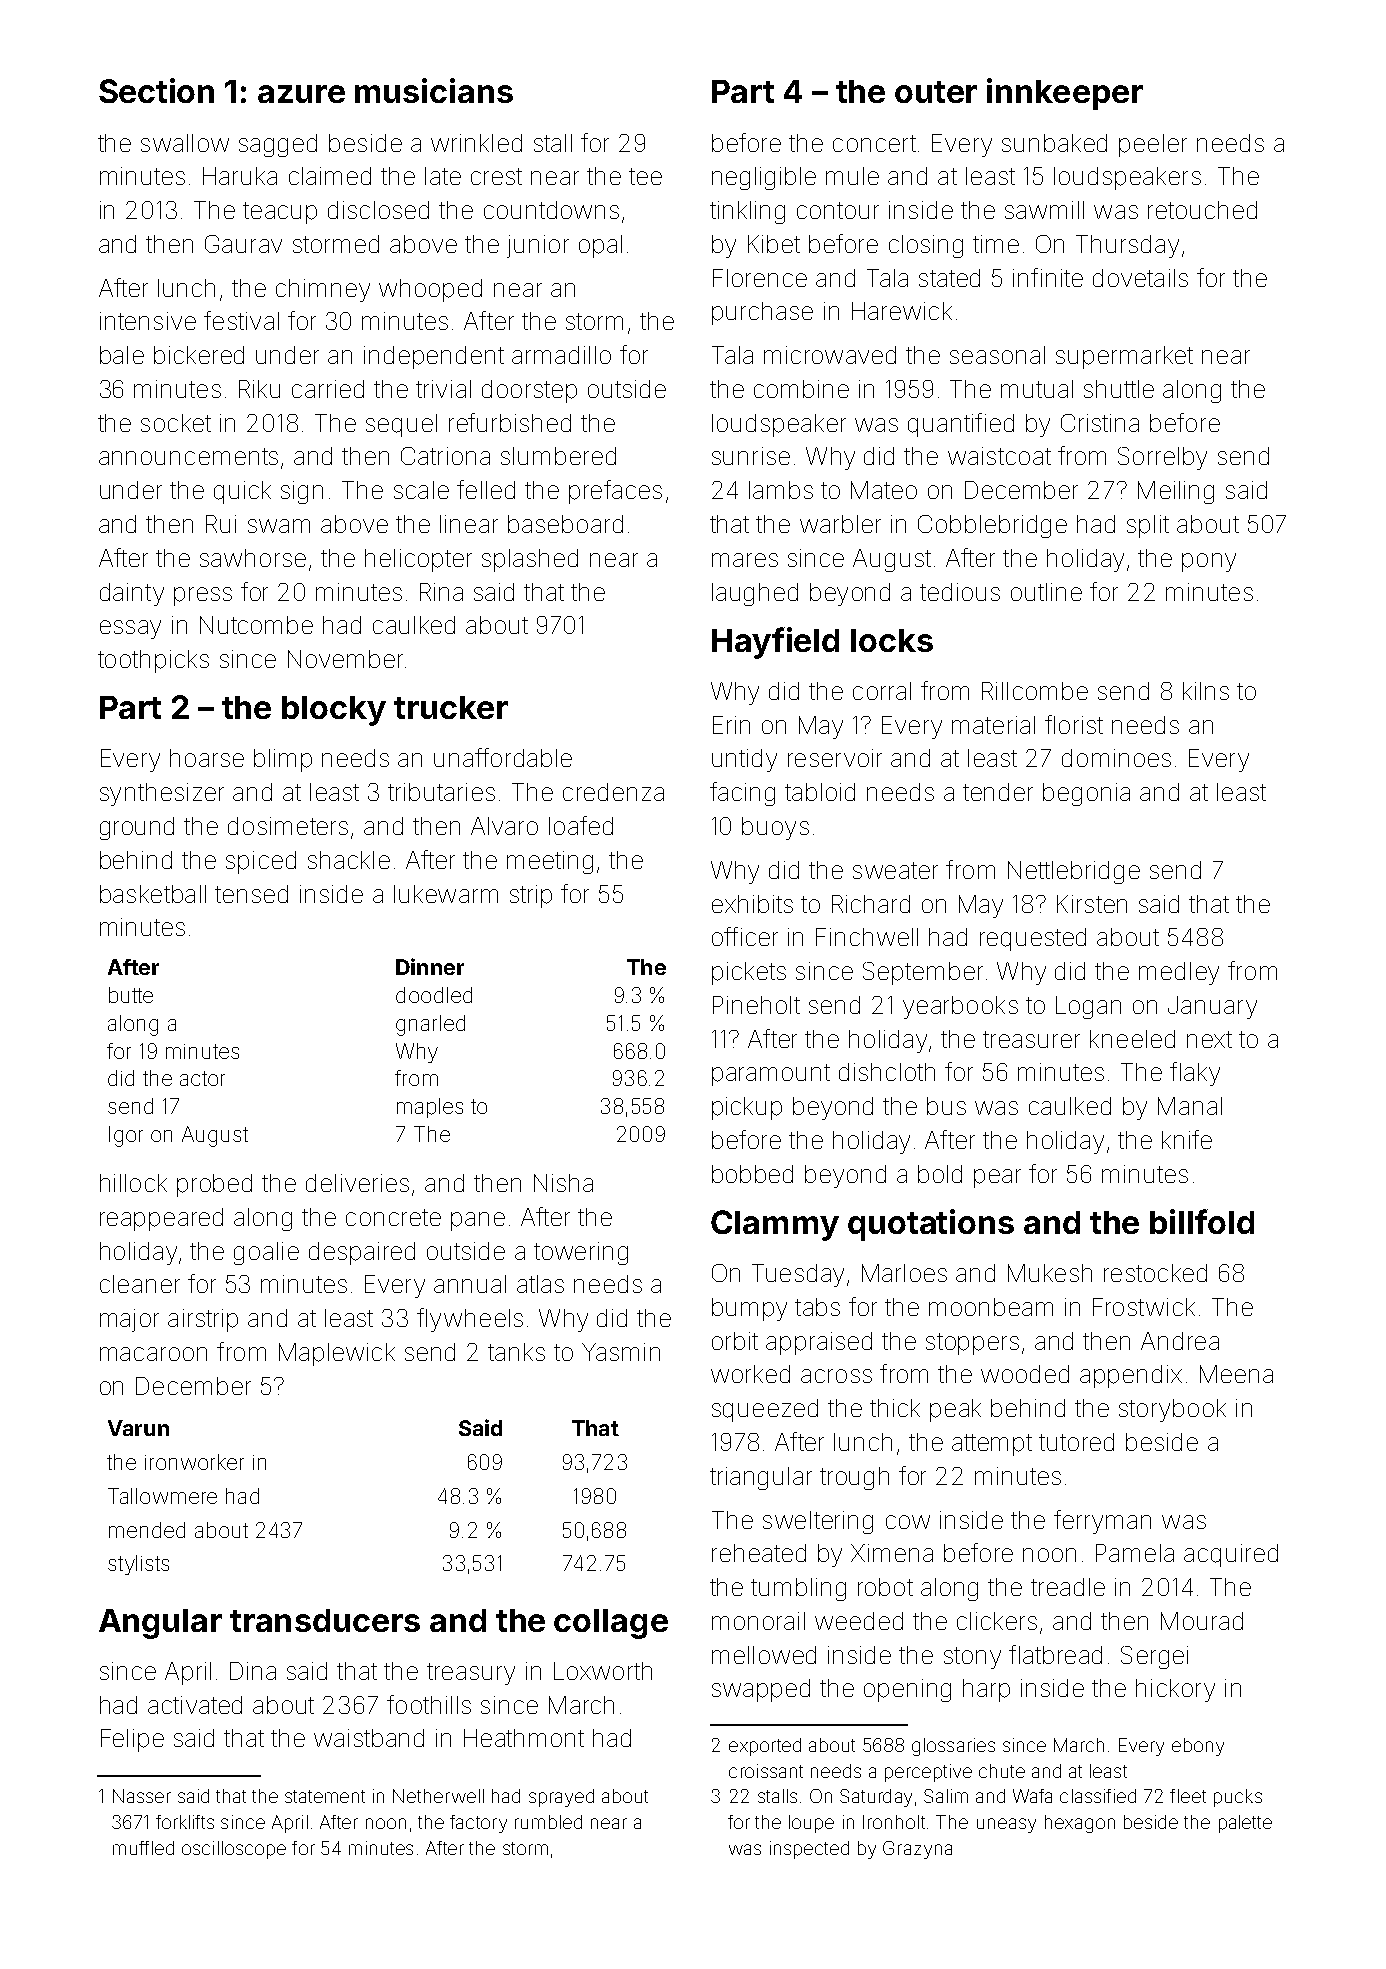 This screenshot has width=1386, height=1969. What do you see at coordinates (301, 94) in the screenshot?
I see `azure` at bounding box center [301, 94].
